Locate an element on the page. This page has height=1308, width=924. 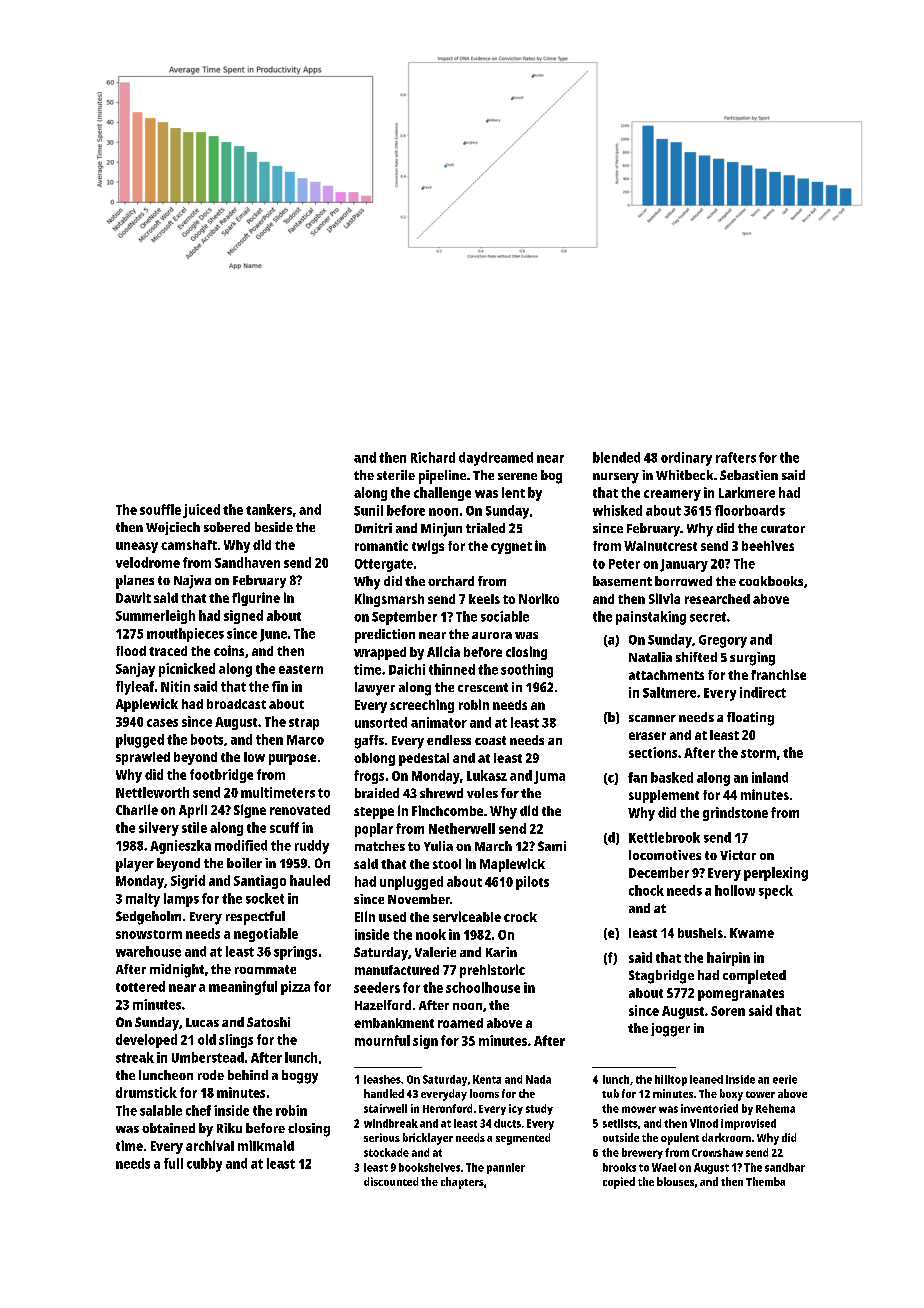
ordinary is located at coordinates (686, 459).
